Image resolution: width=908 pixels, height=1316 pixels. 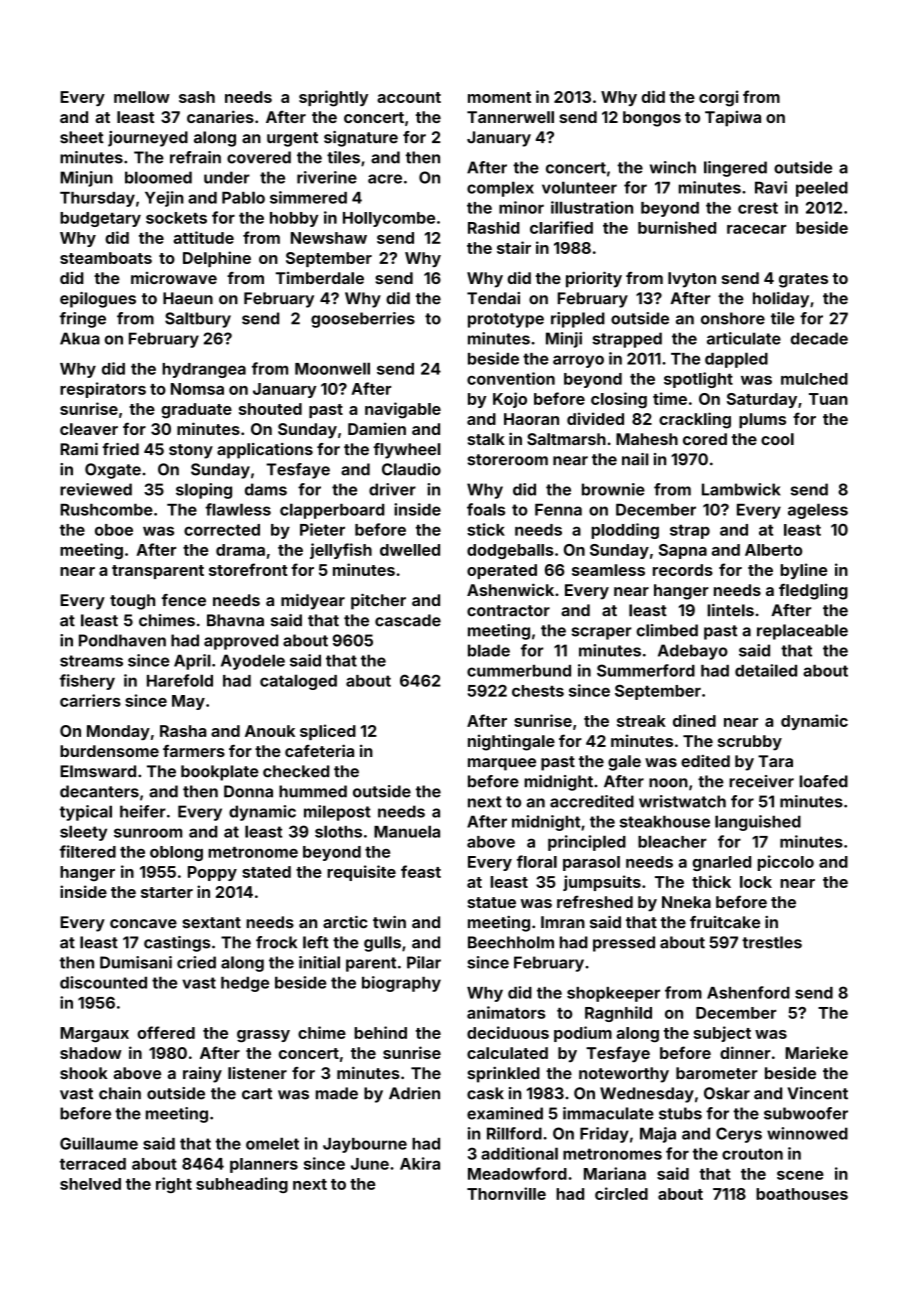 I want to click on dams, so click(x=266, y=489).
